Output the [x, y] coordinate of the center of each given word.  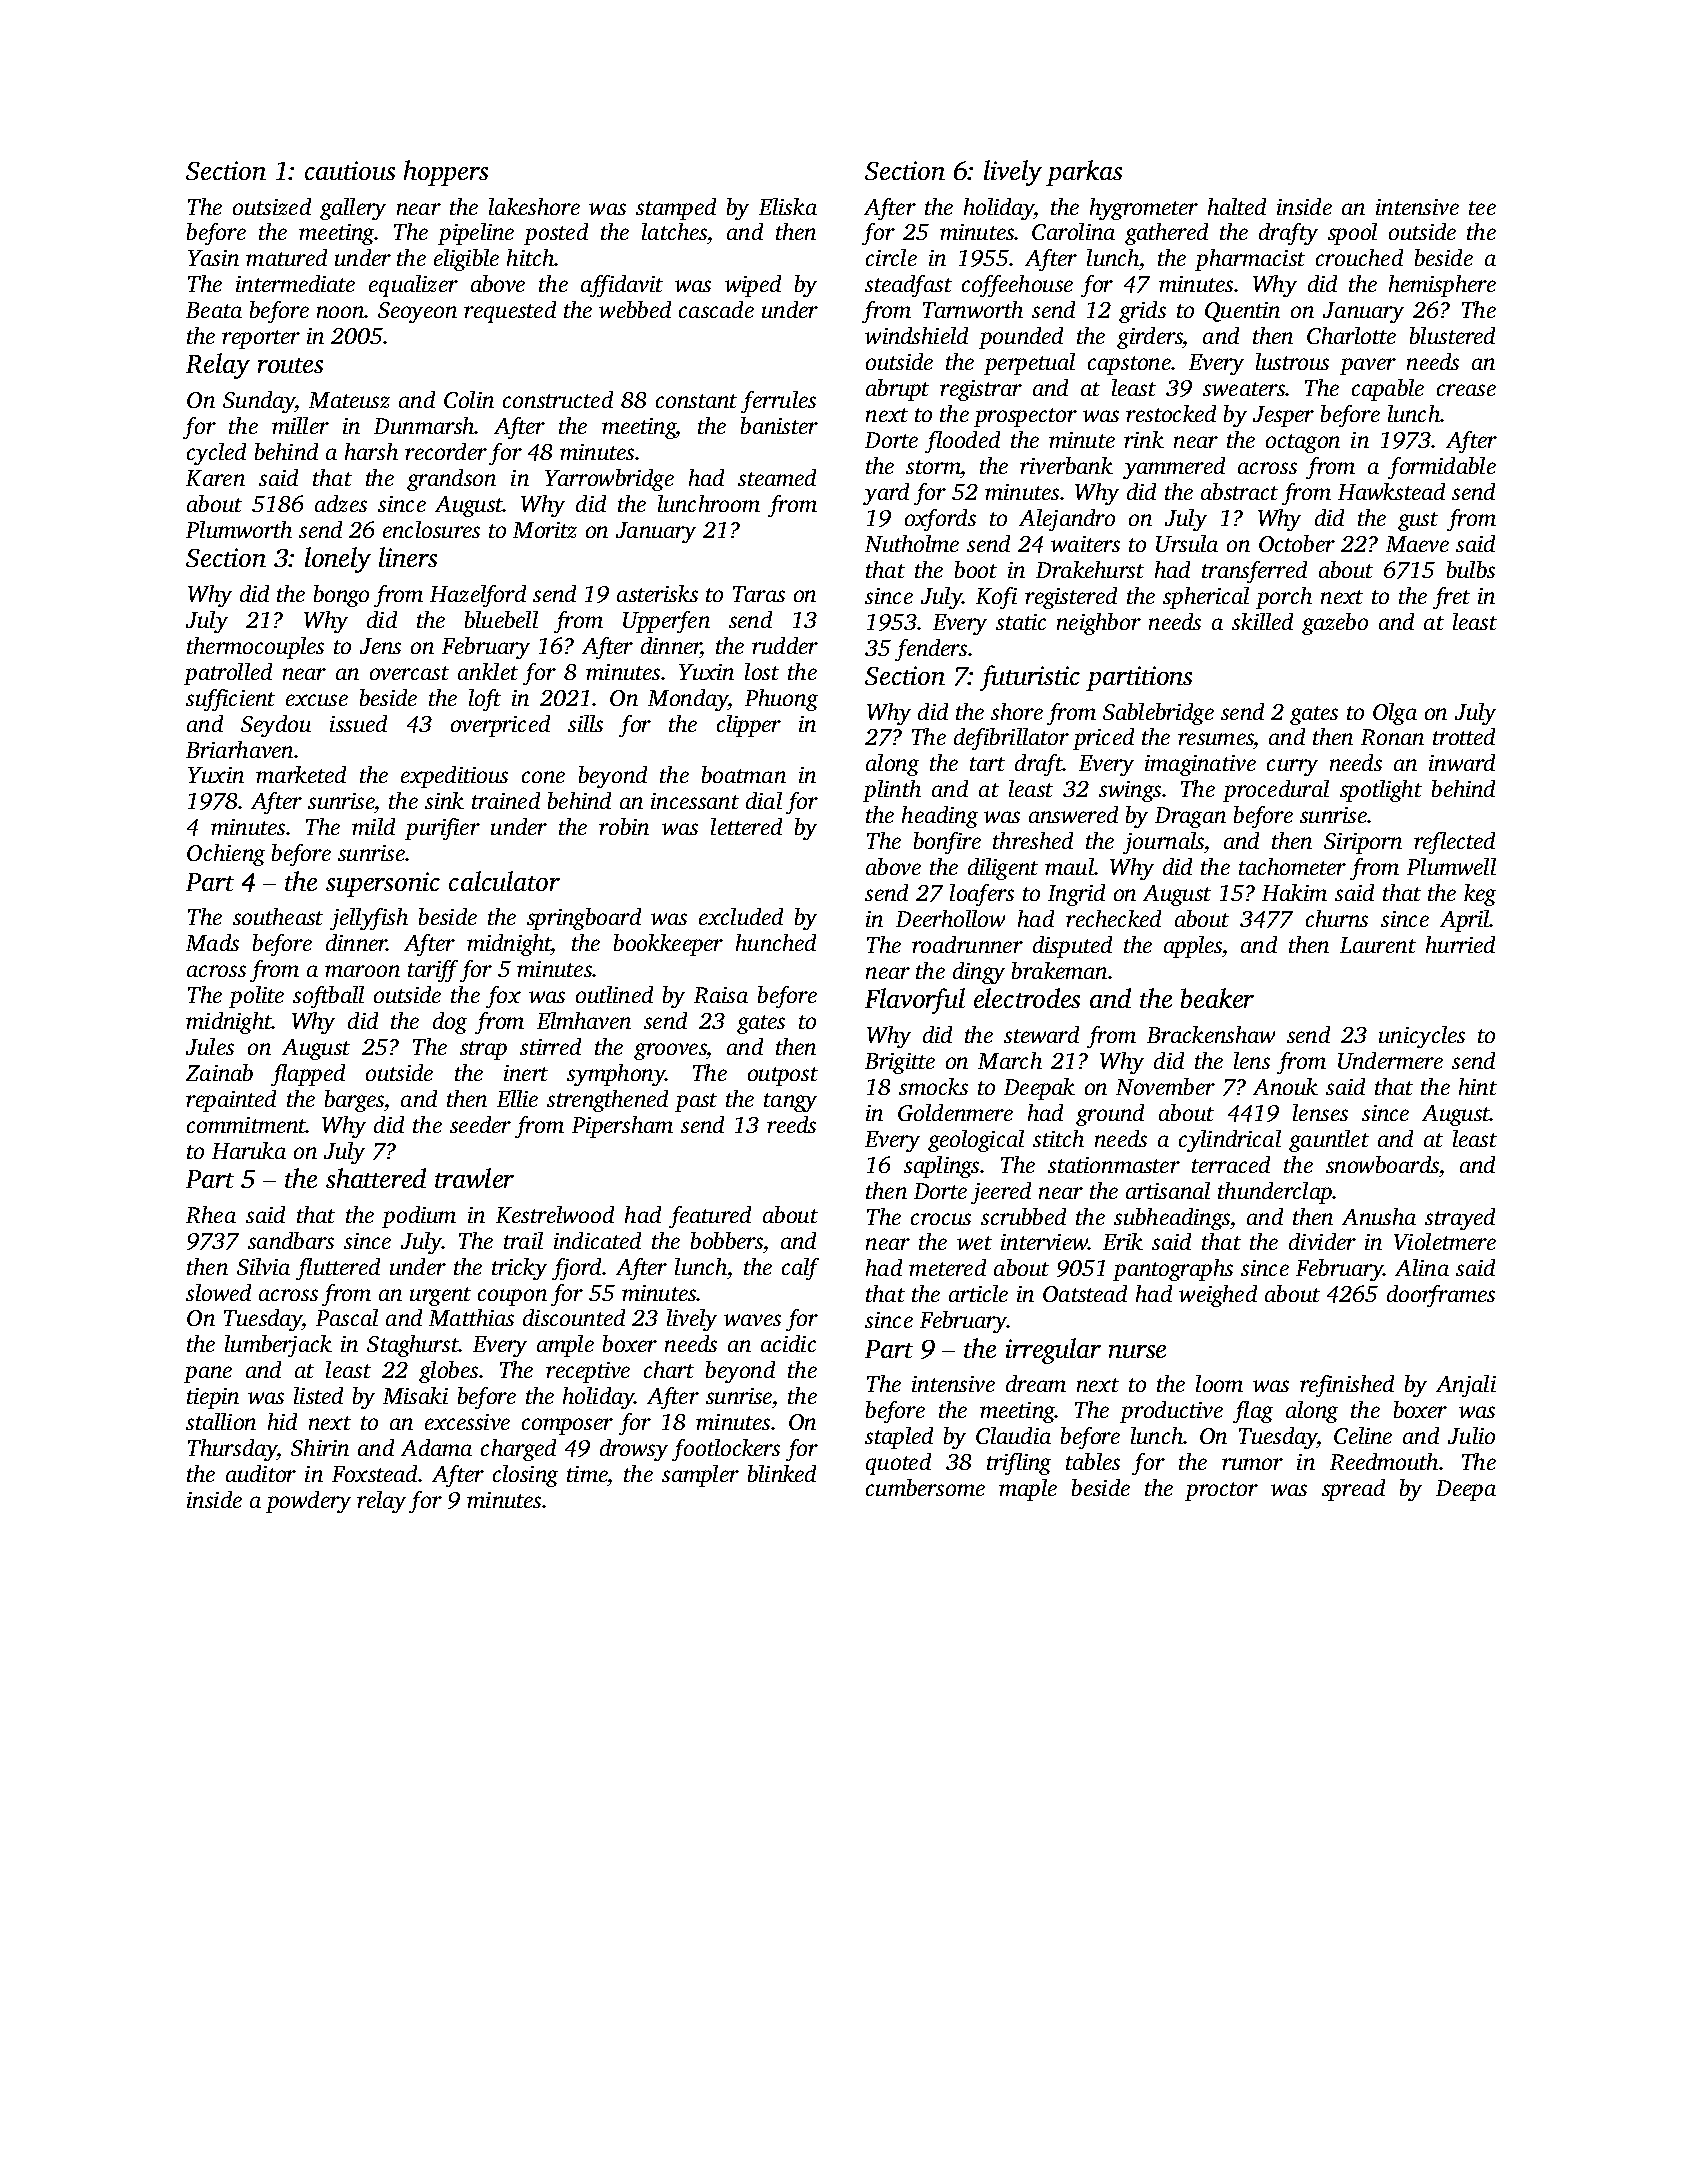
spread [1353, 1490]
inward [1462, 762]
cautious [350, 170]
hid [282, 1421]
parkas [1084, 173]
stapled [899, 1438]
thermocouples [255, 648]
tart [987, 764]
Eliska [788, 206]
